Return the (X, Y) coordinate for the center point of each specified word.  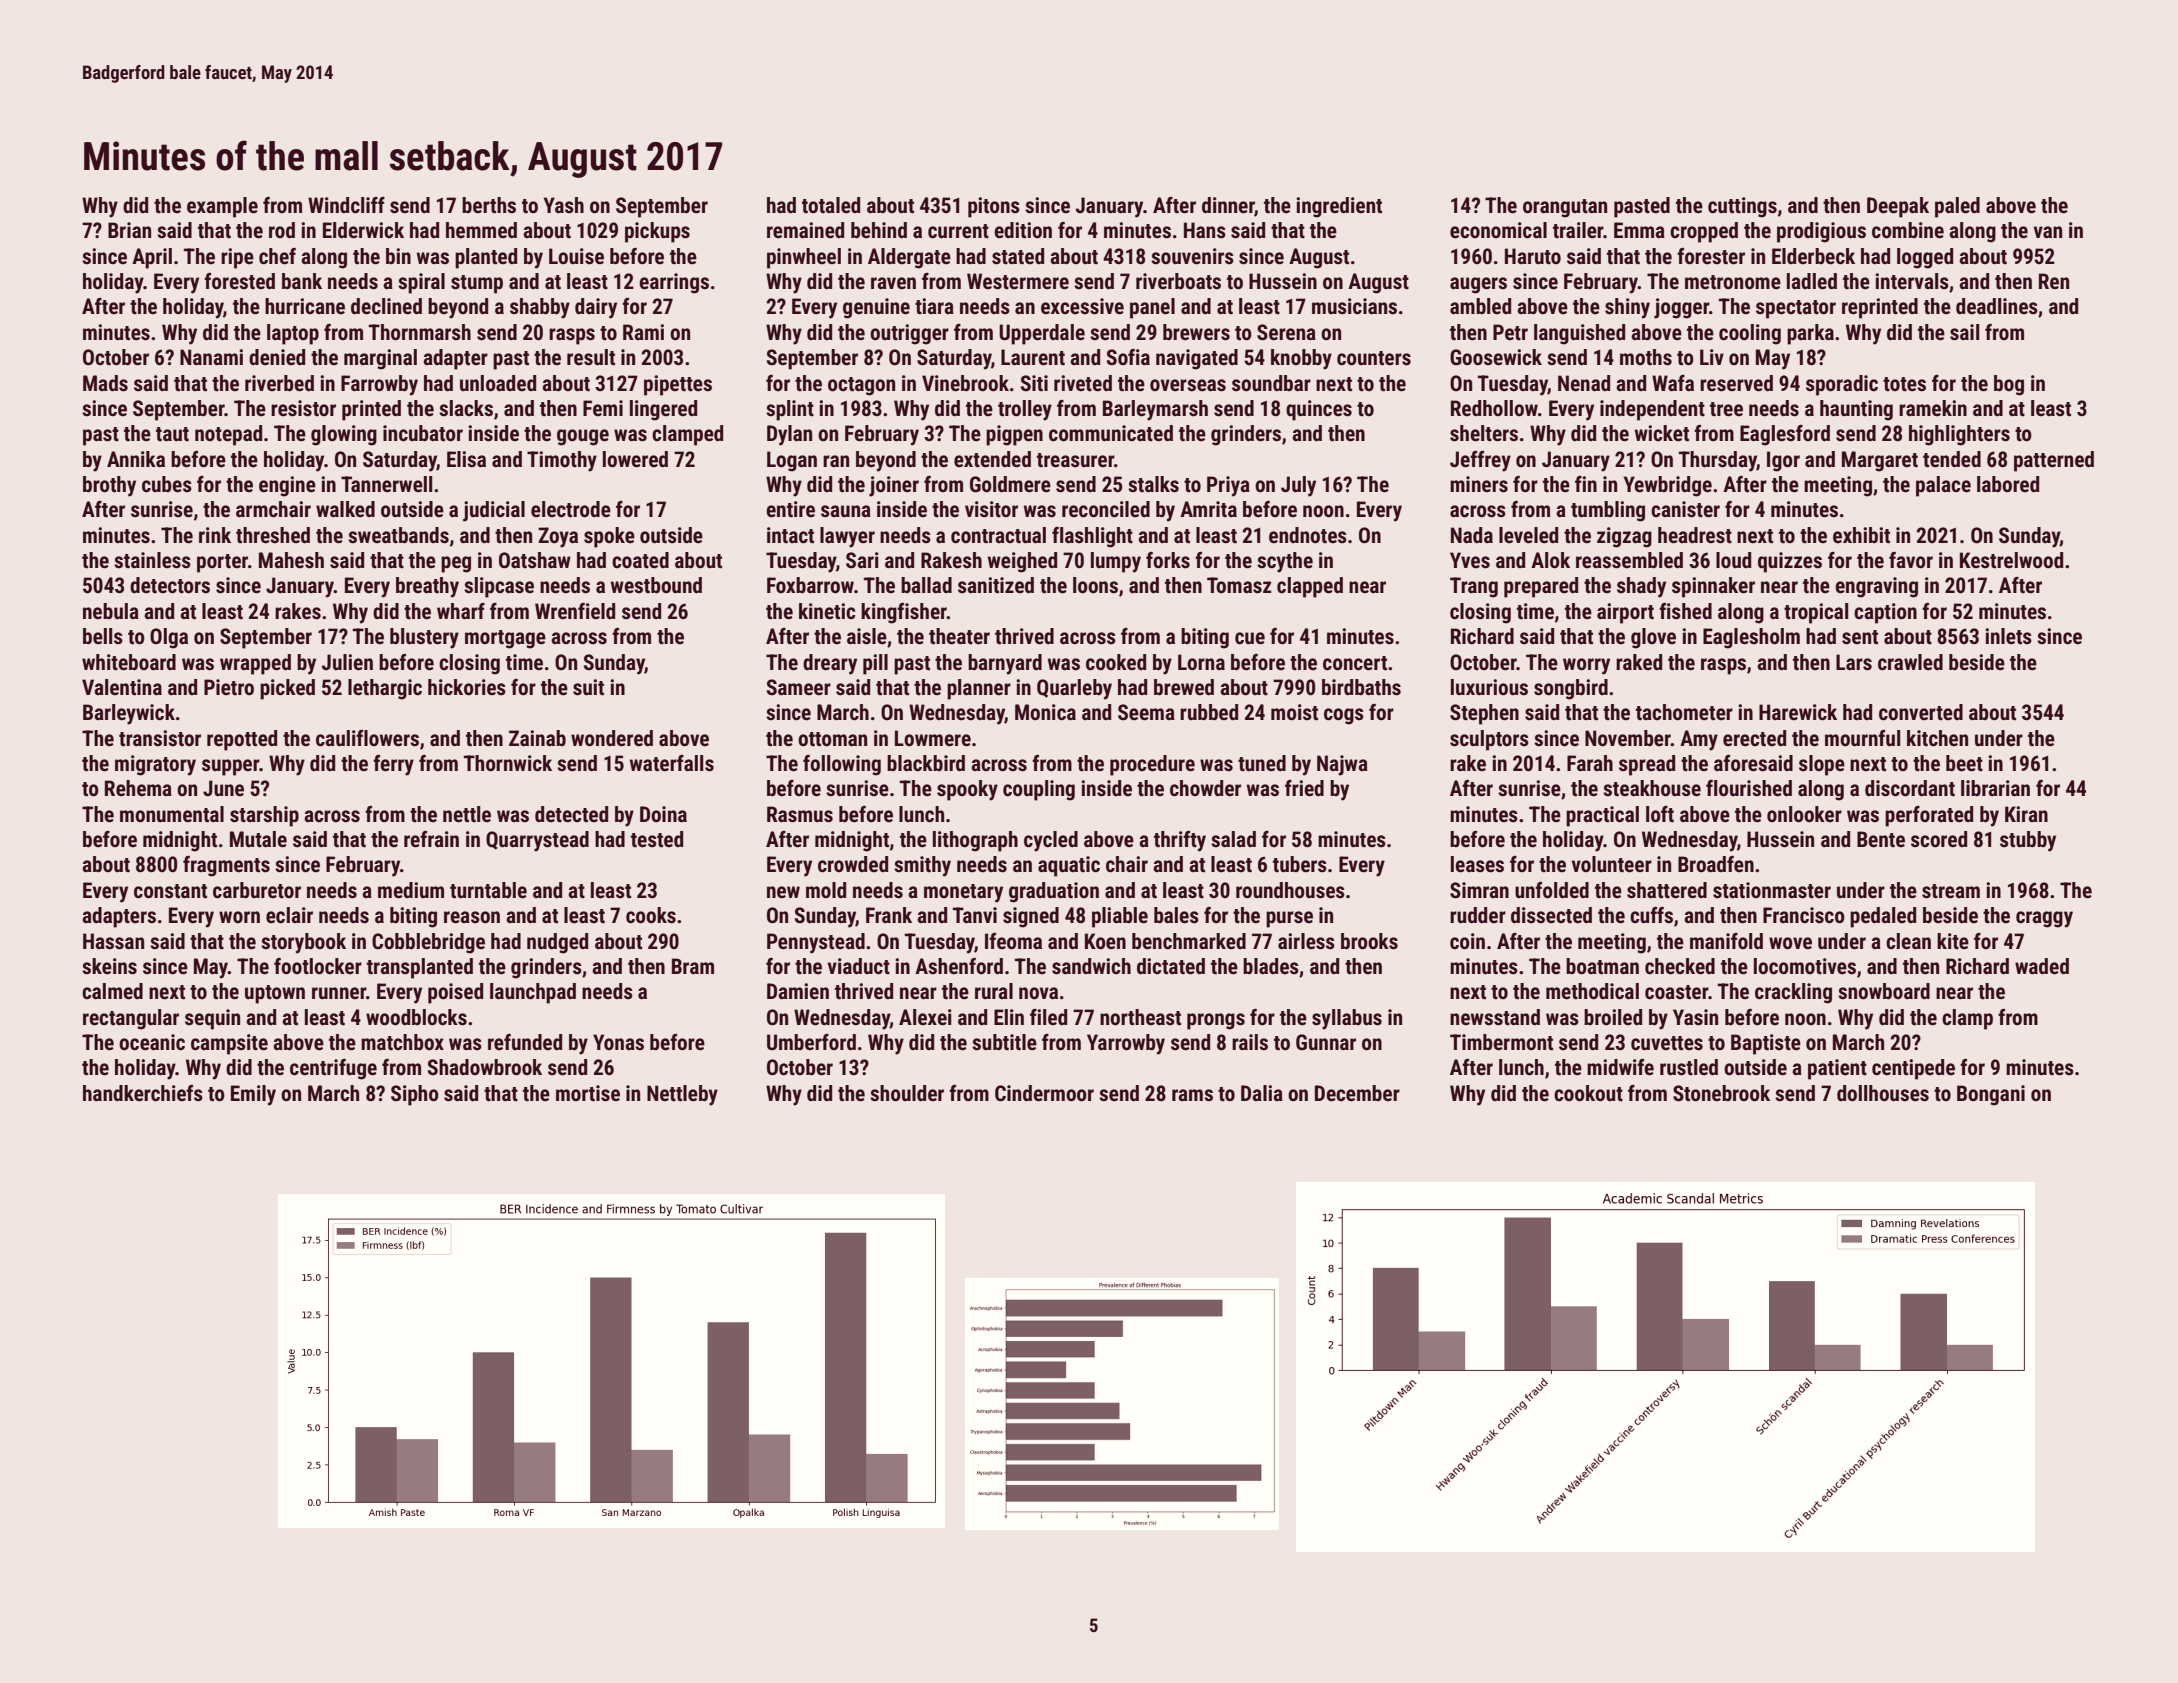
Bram (693, 966)
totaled (831, 205)
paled (1957, 207)
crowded (853, 864)
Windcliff (346, 205)
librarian (1995, 788)
